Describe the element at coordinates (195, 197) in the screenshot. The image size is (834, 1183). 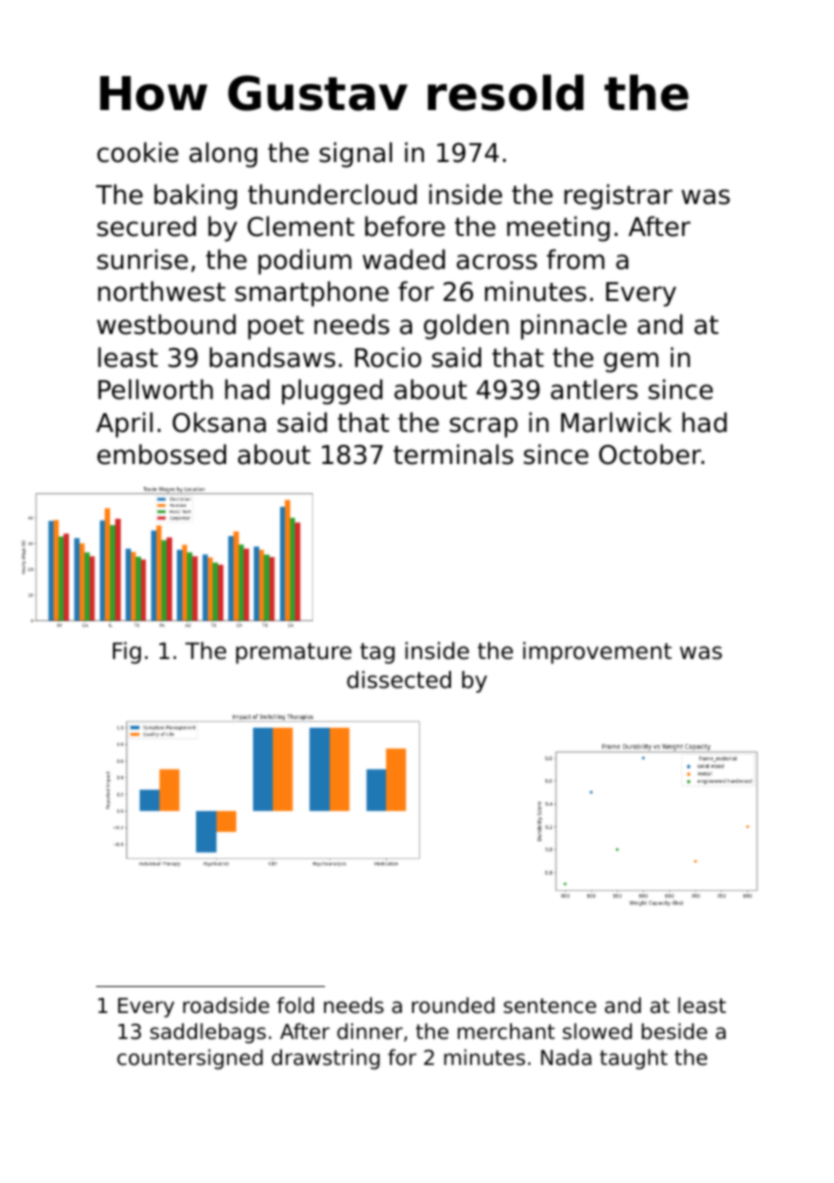
I see `baking` at that location.
